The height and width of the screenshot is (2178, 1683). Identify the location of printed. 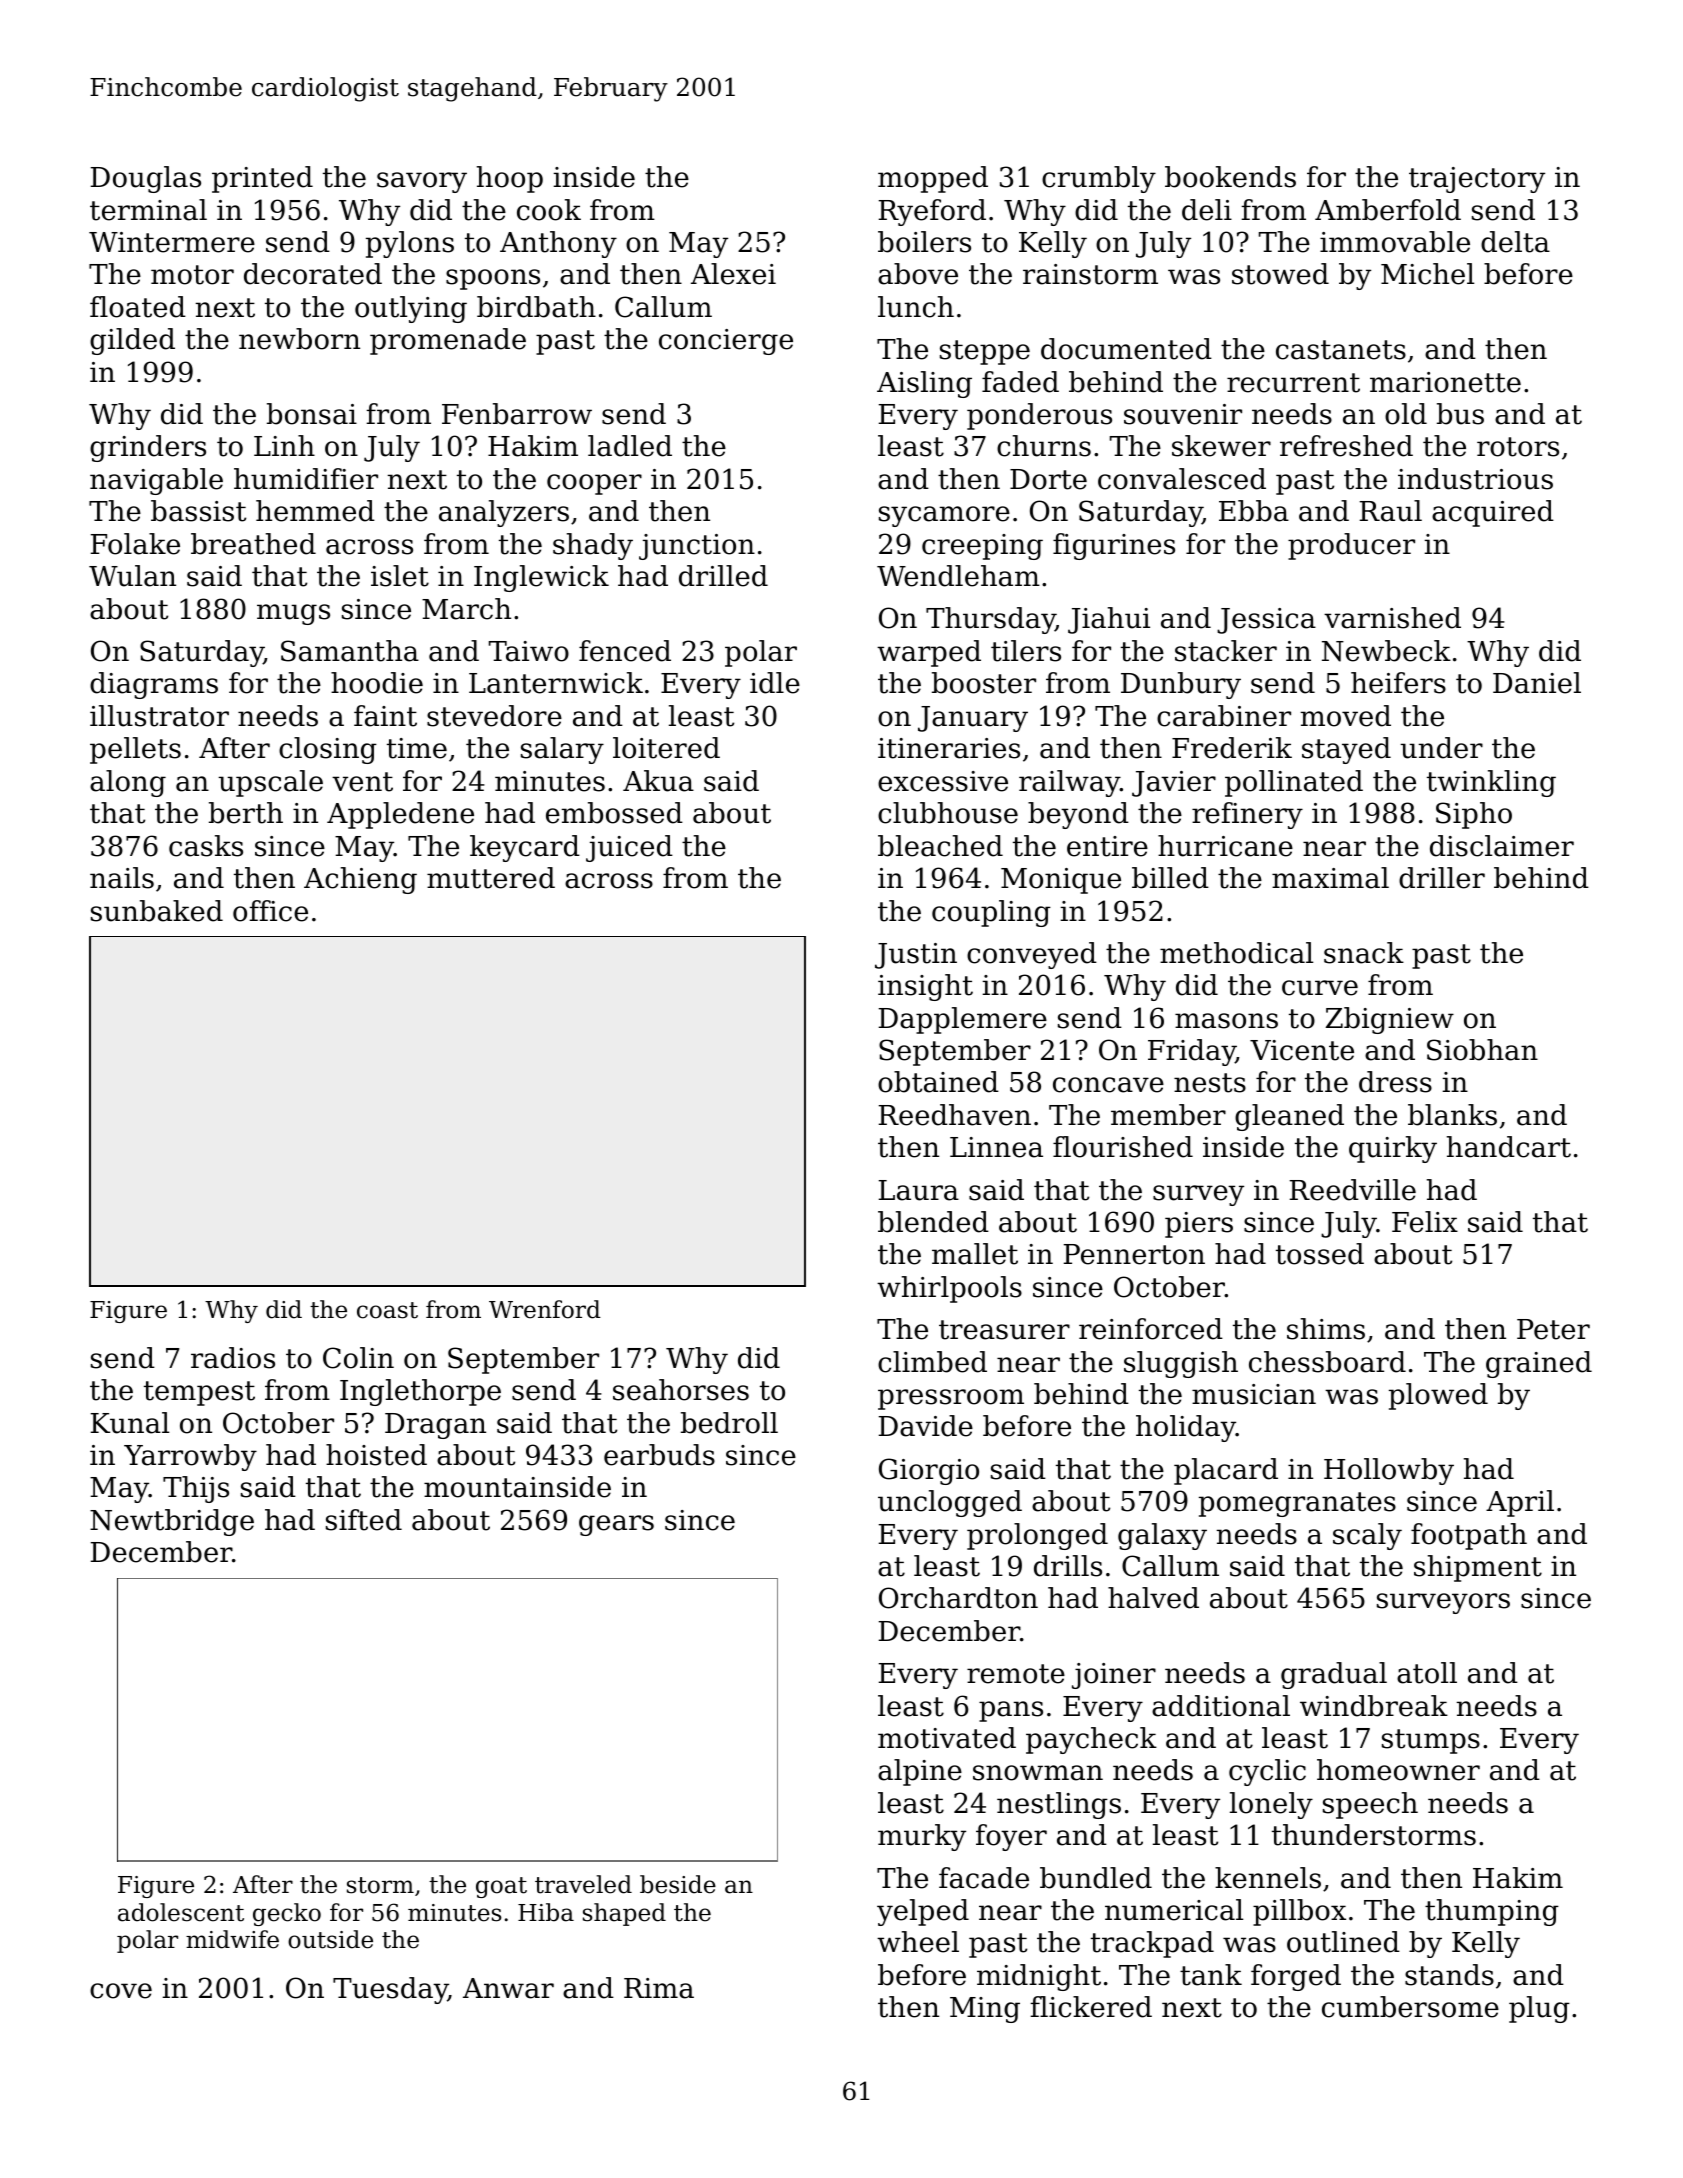
(262, 179).
